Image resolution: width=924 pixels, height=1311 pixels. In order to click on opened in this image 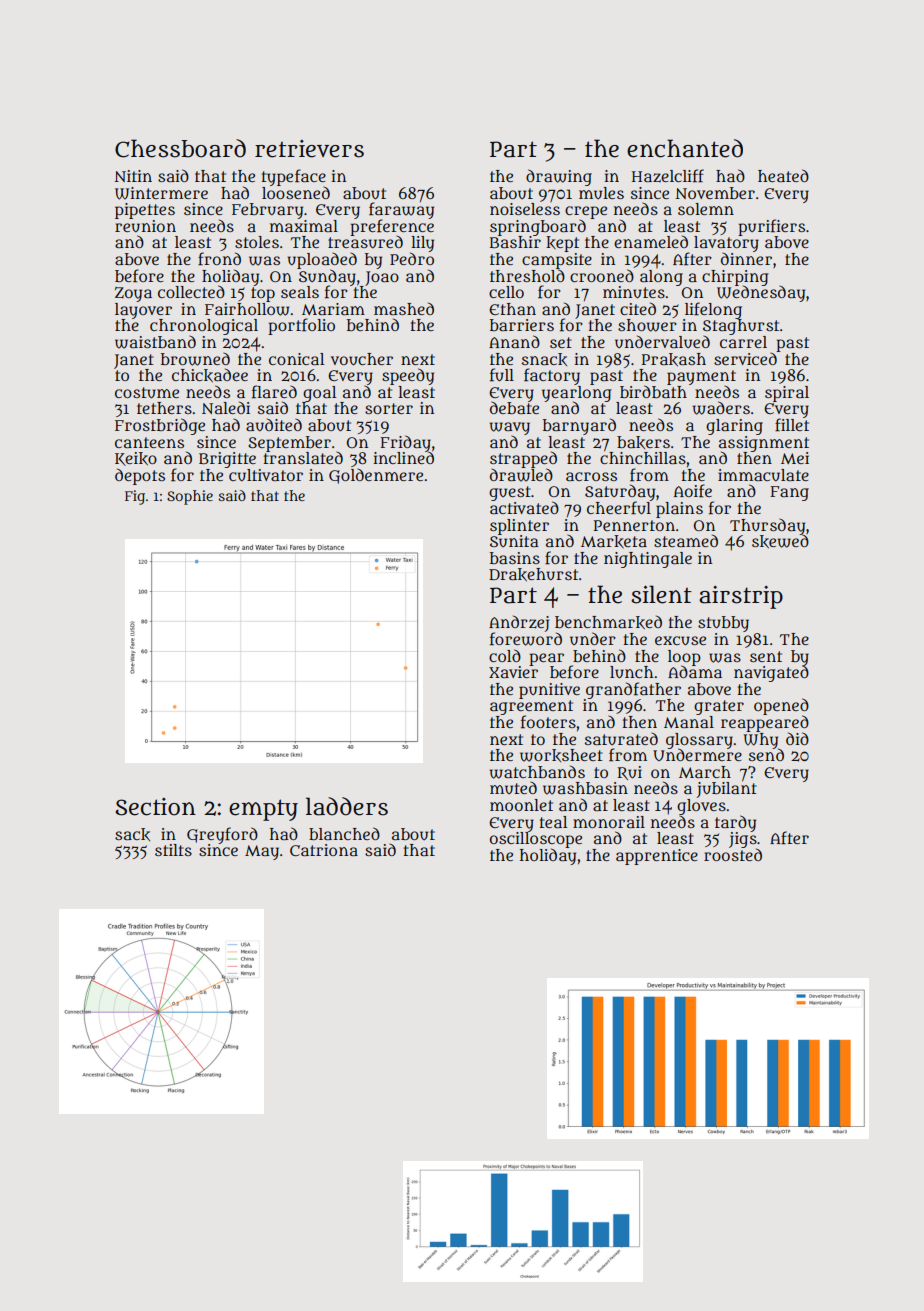, I will do `click(781, 706)`.
